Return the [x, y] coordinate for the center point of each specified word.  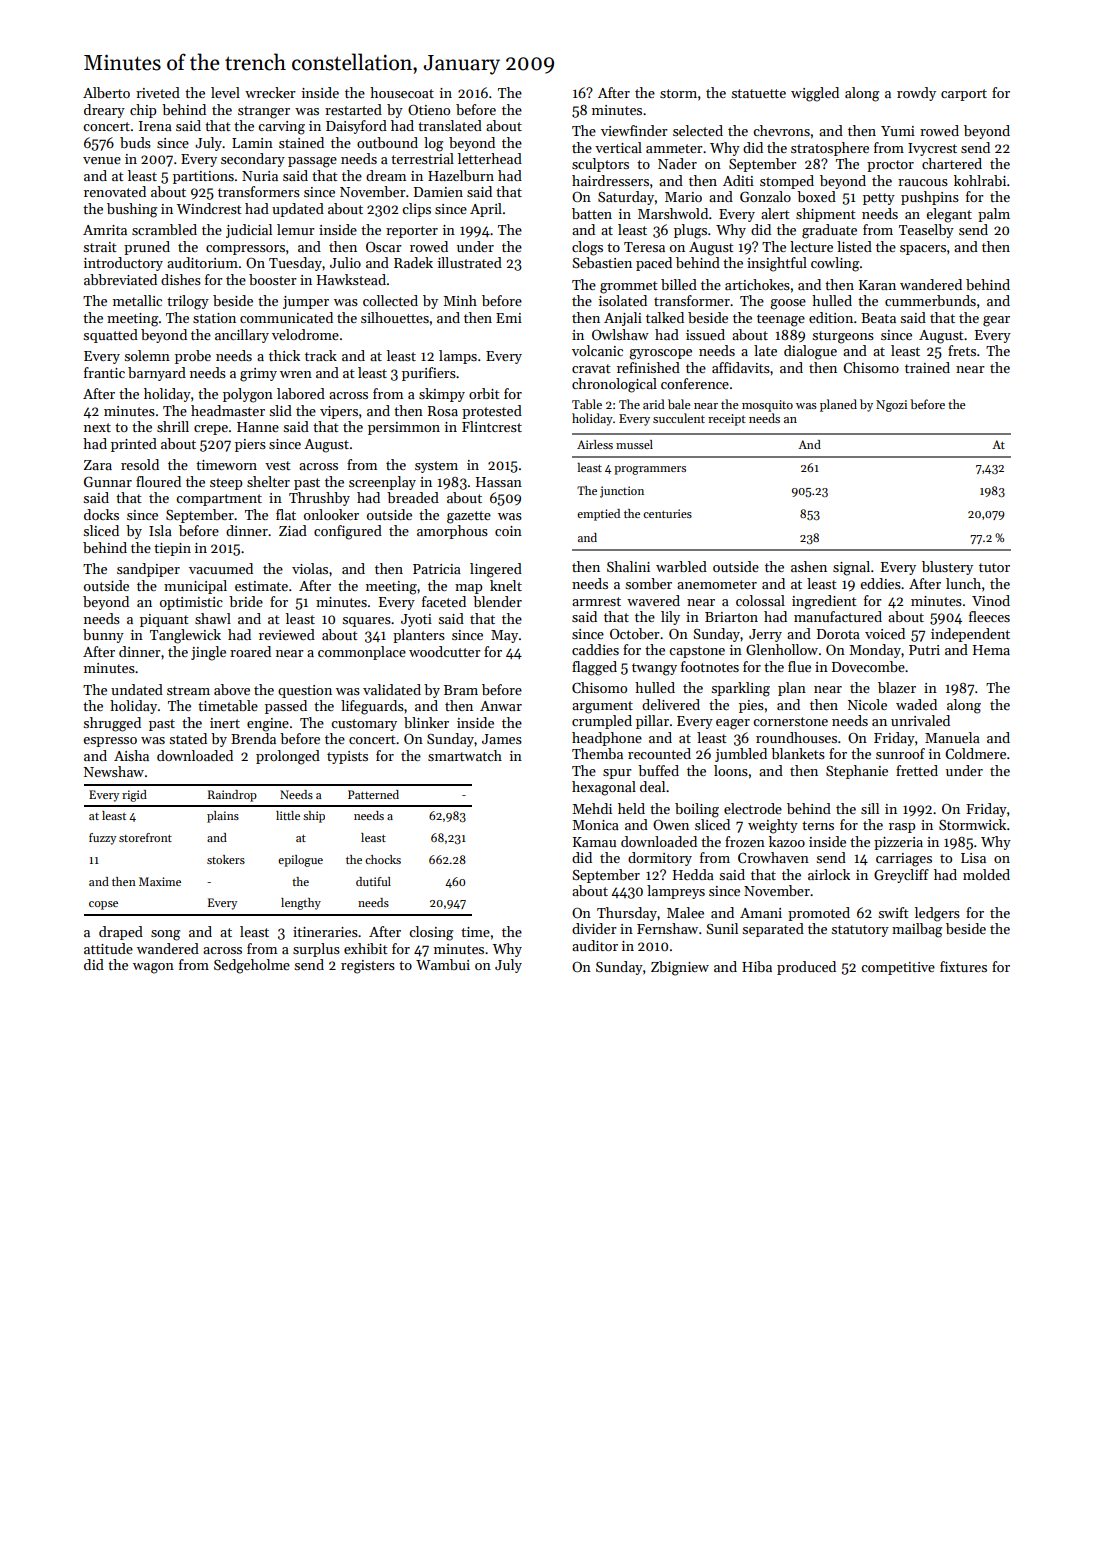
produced [806, 968]
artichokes [757, 284]
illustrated [470, 262]
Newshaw [114, 771]
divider [594, 928]
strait [100, 247]
